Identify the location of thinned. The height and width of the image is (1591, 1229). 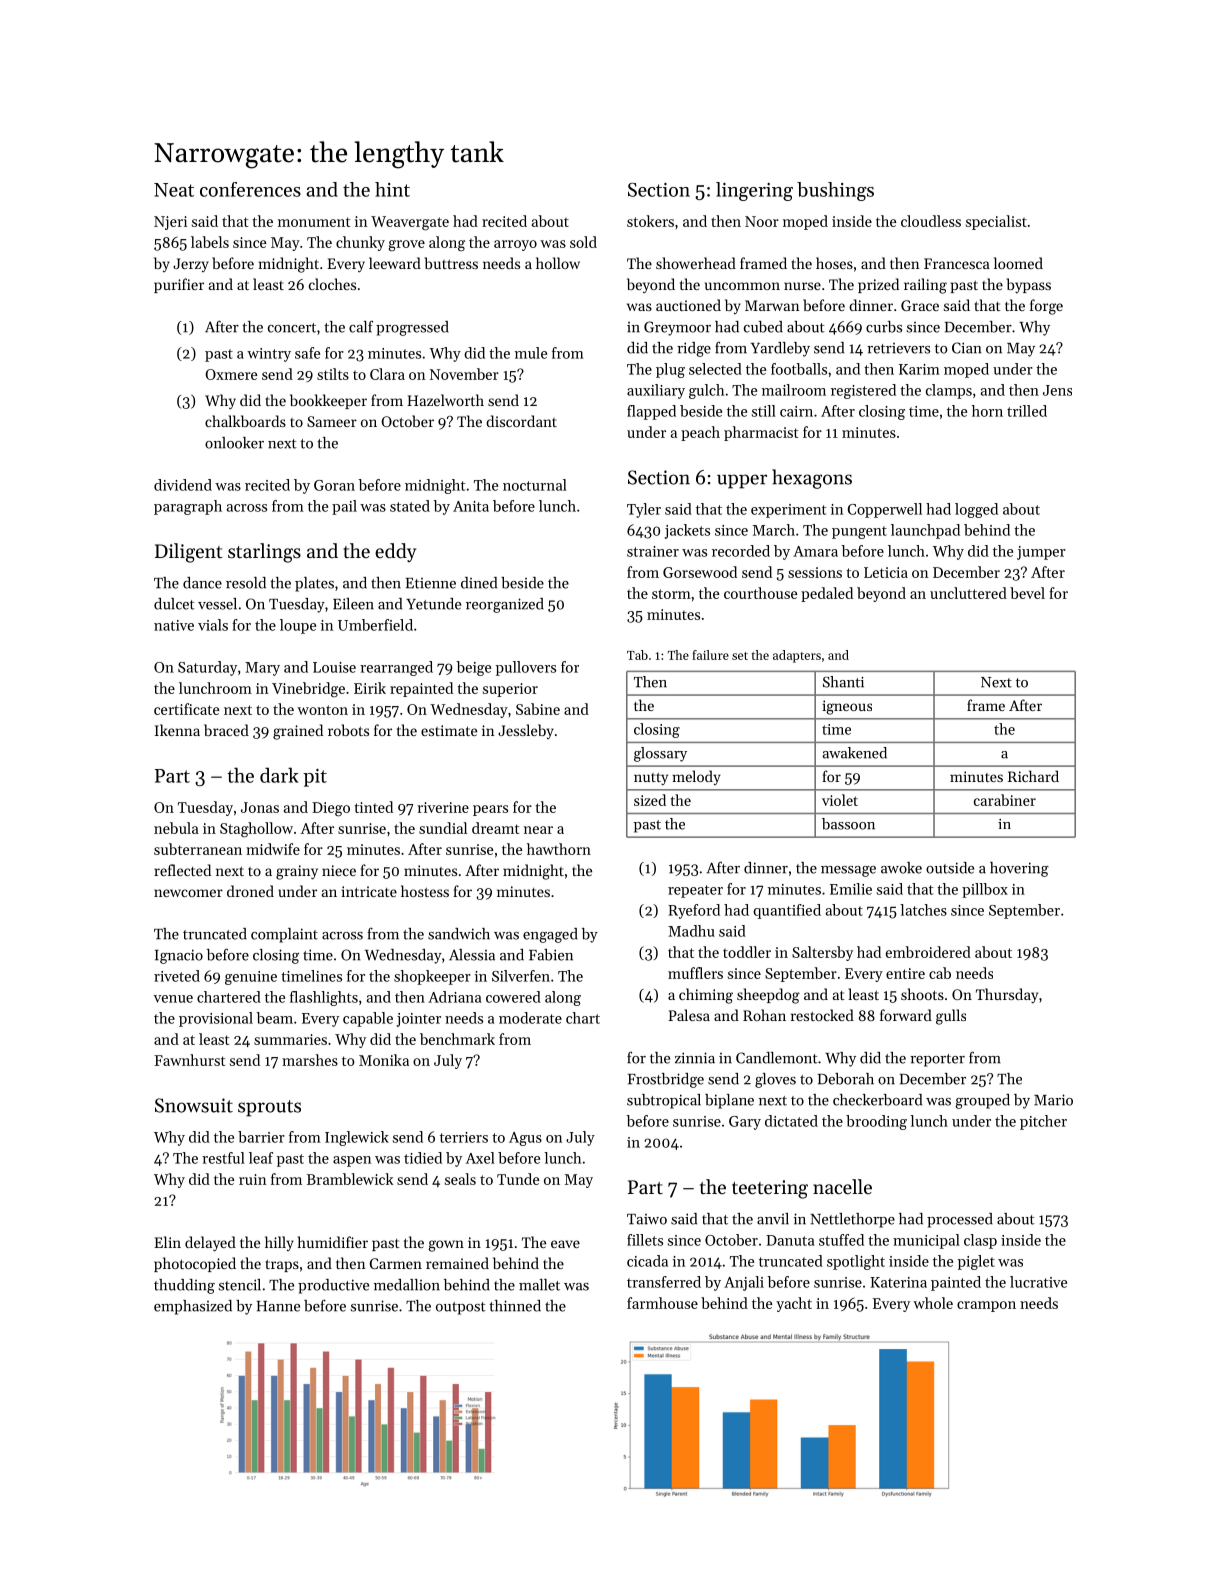
(515, 1306).
